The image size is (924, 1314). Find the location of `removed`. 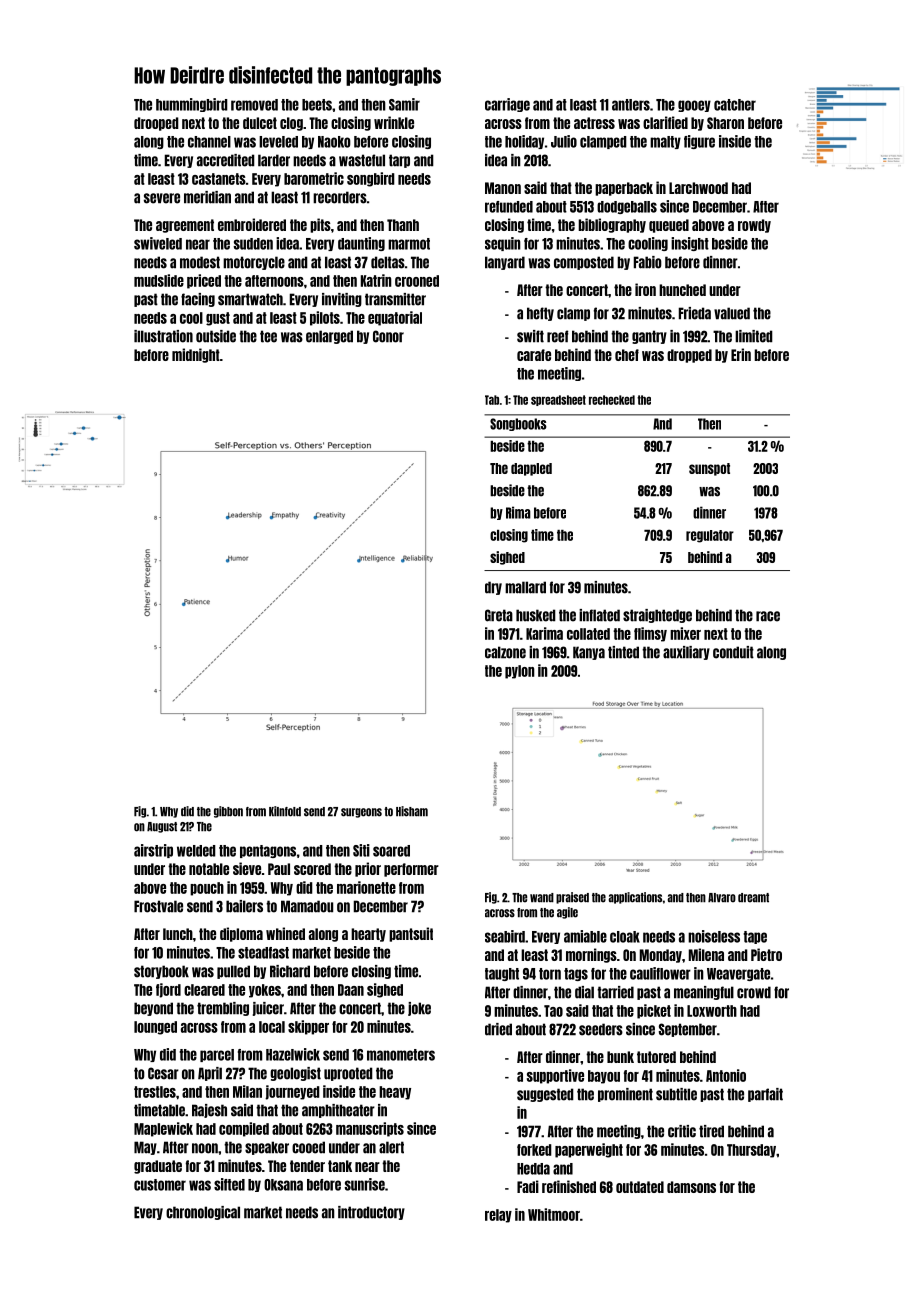

removed is located at coordinates (254, 105).
